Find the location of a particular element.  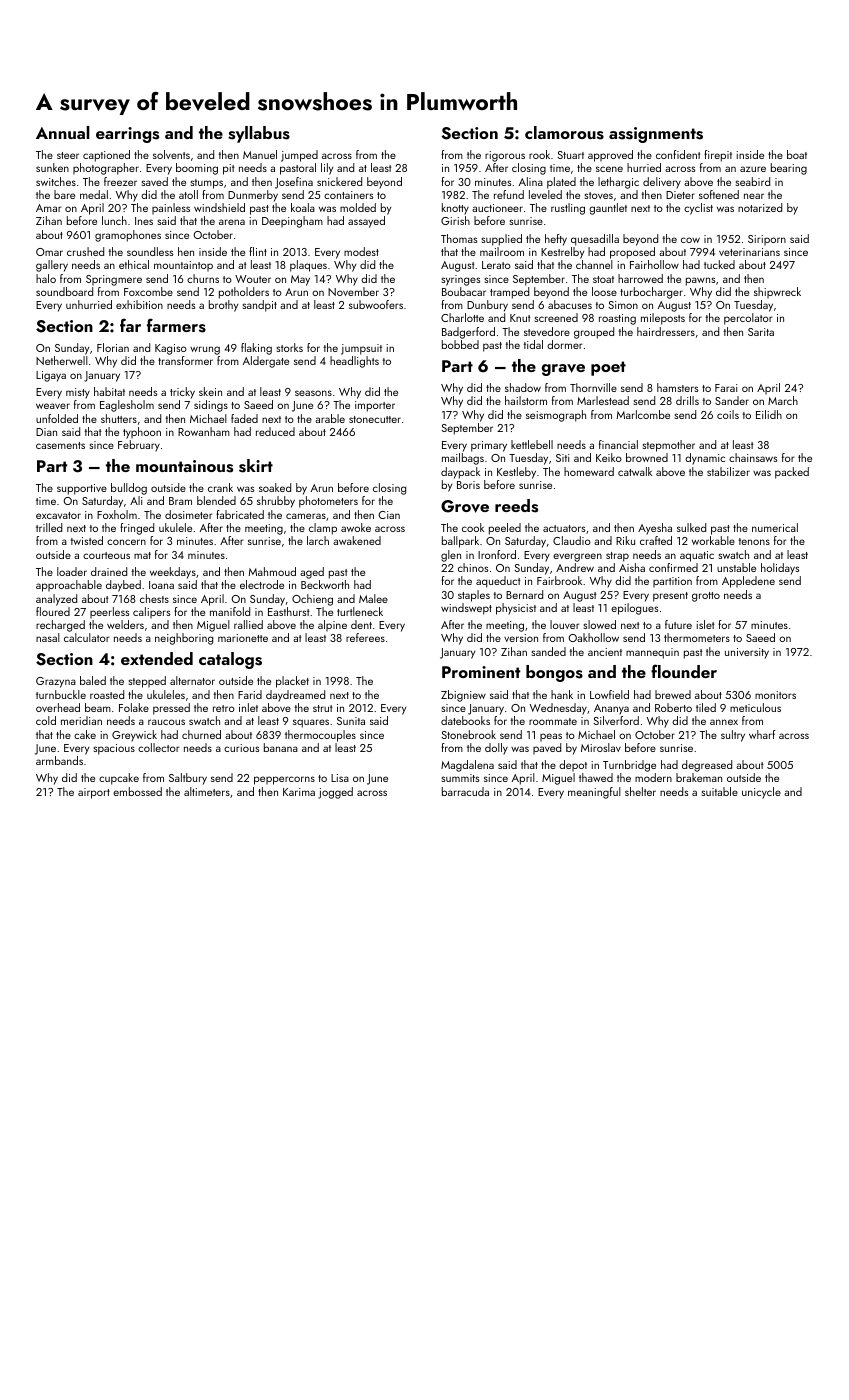

embossed is located at coordinates (137, 791).
